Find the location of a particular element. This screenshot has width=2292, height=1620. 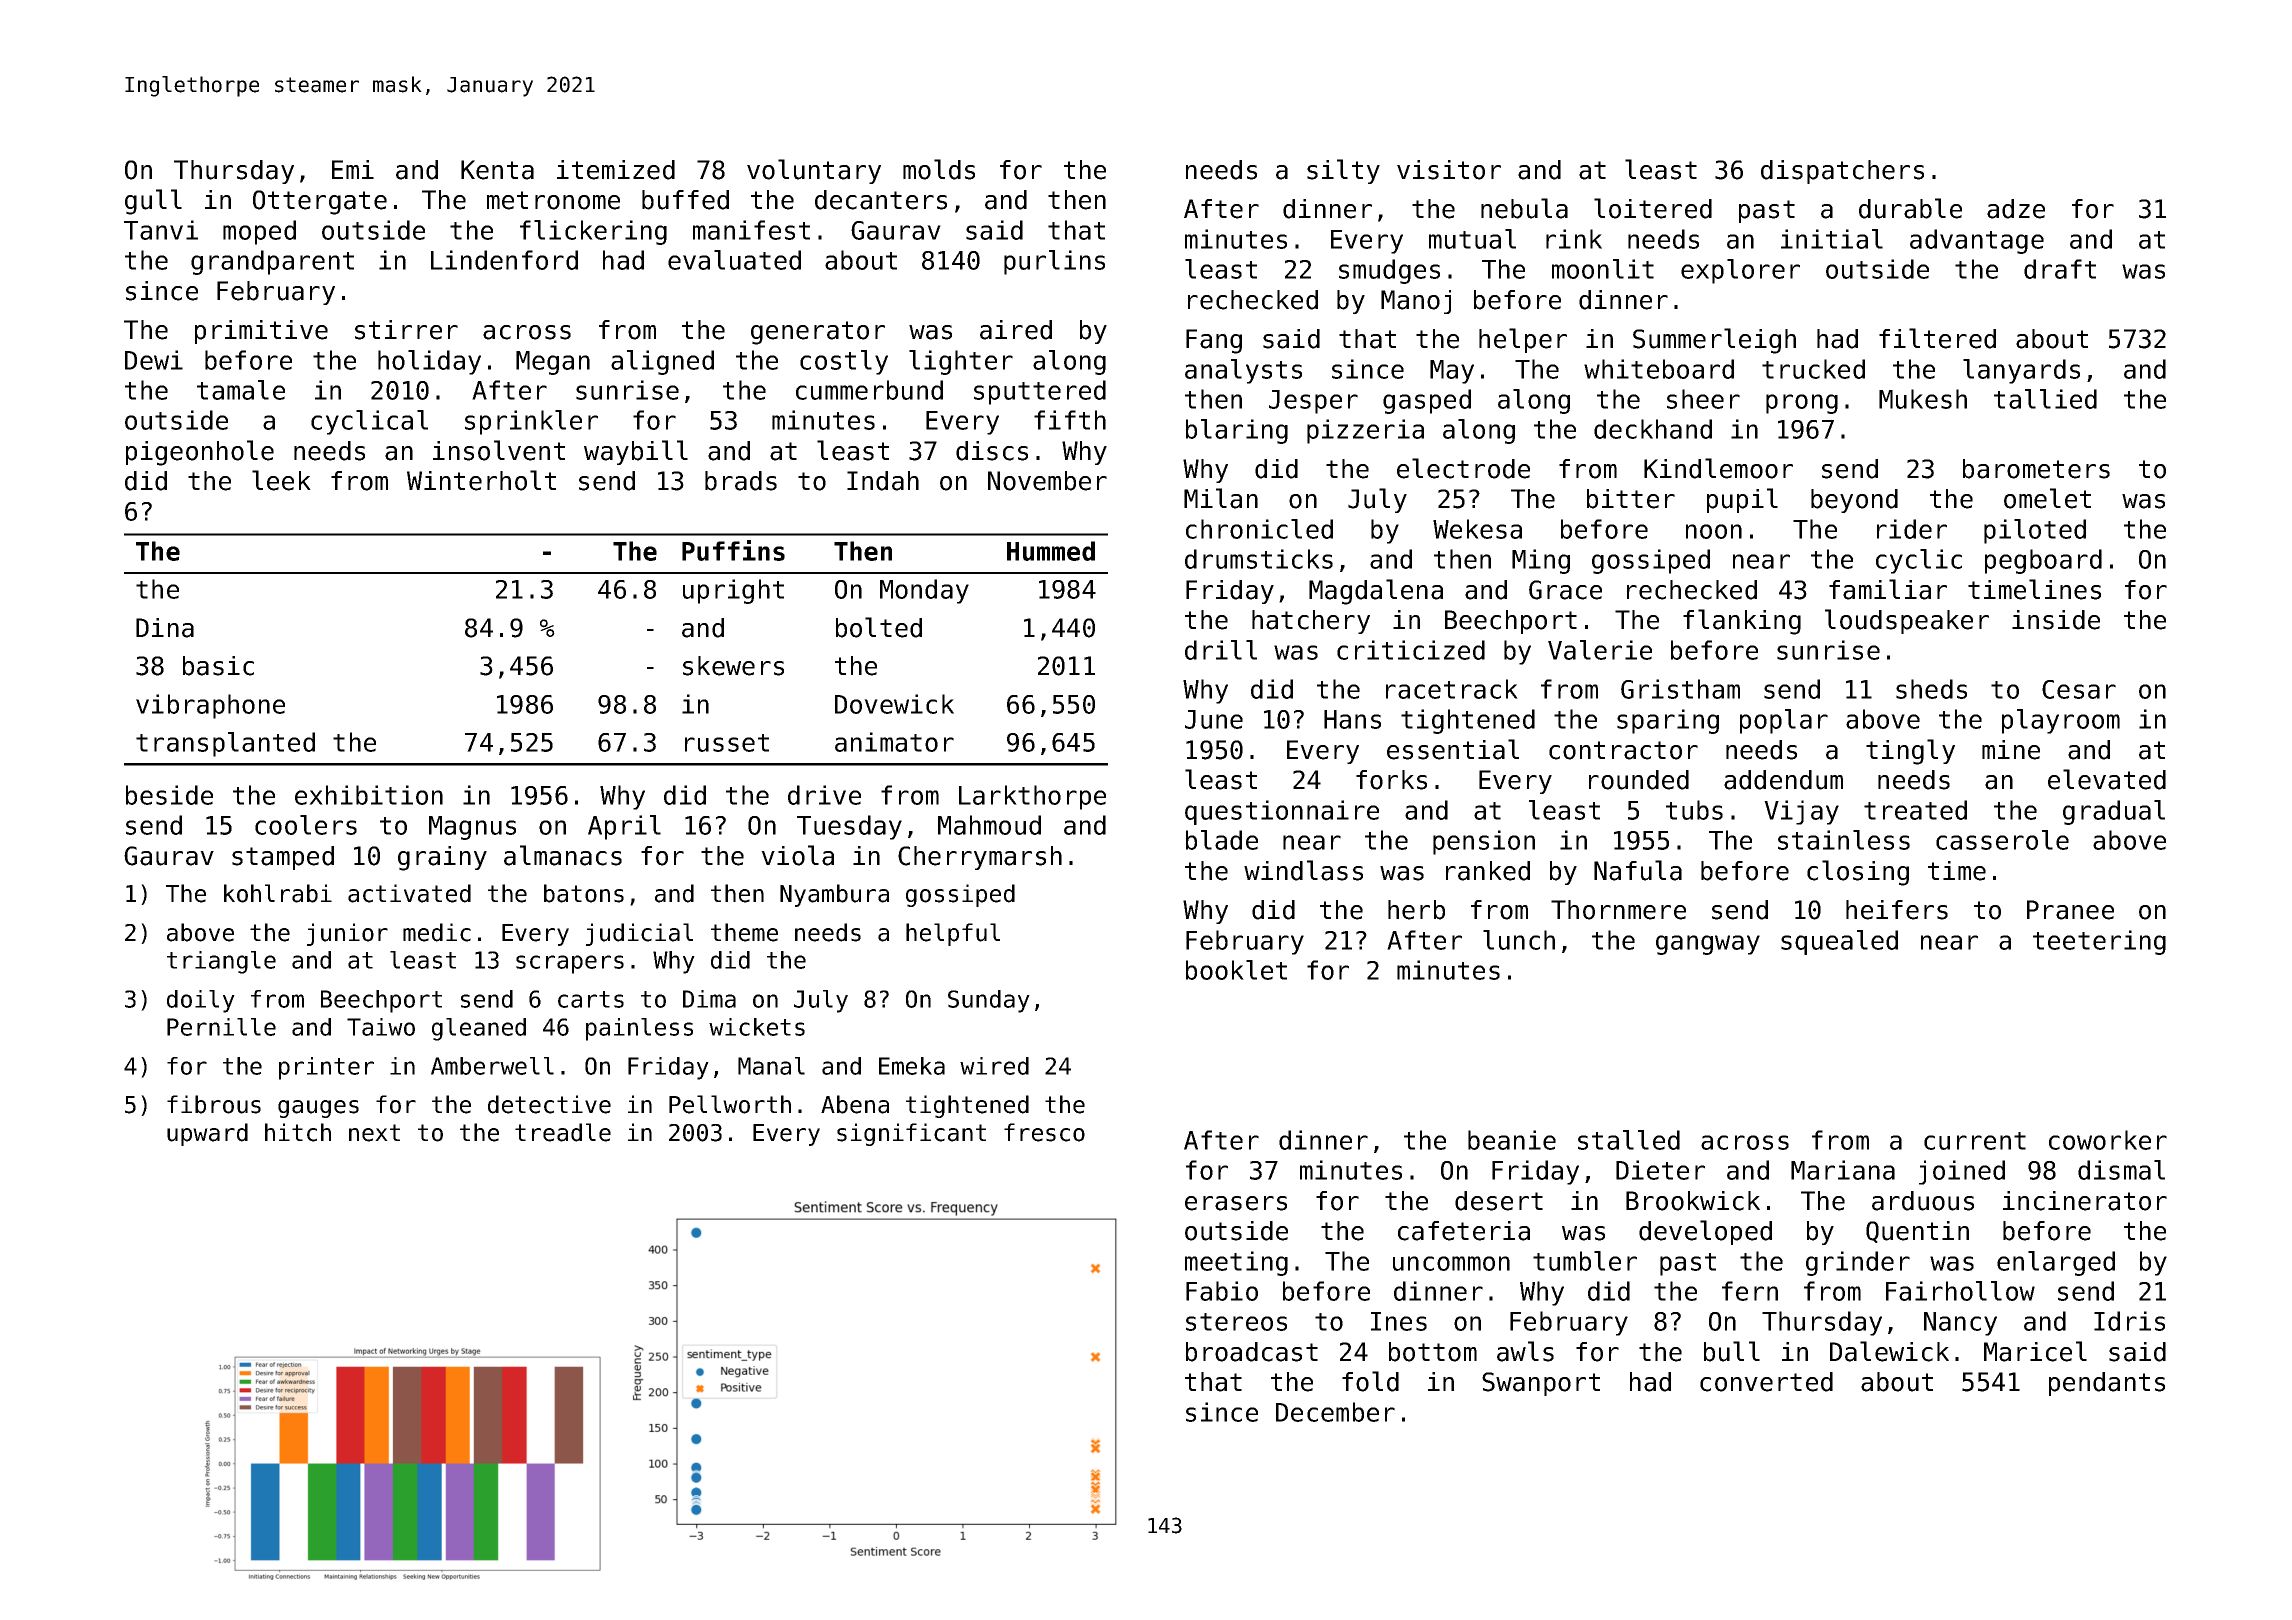

kohlrabi is located at coordinates (278, 893).
